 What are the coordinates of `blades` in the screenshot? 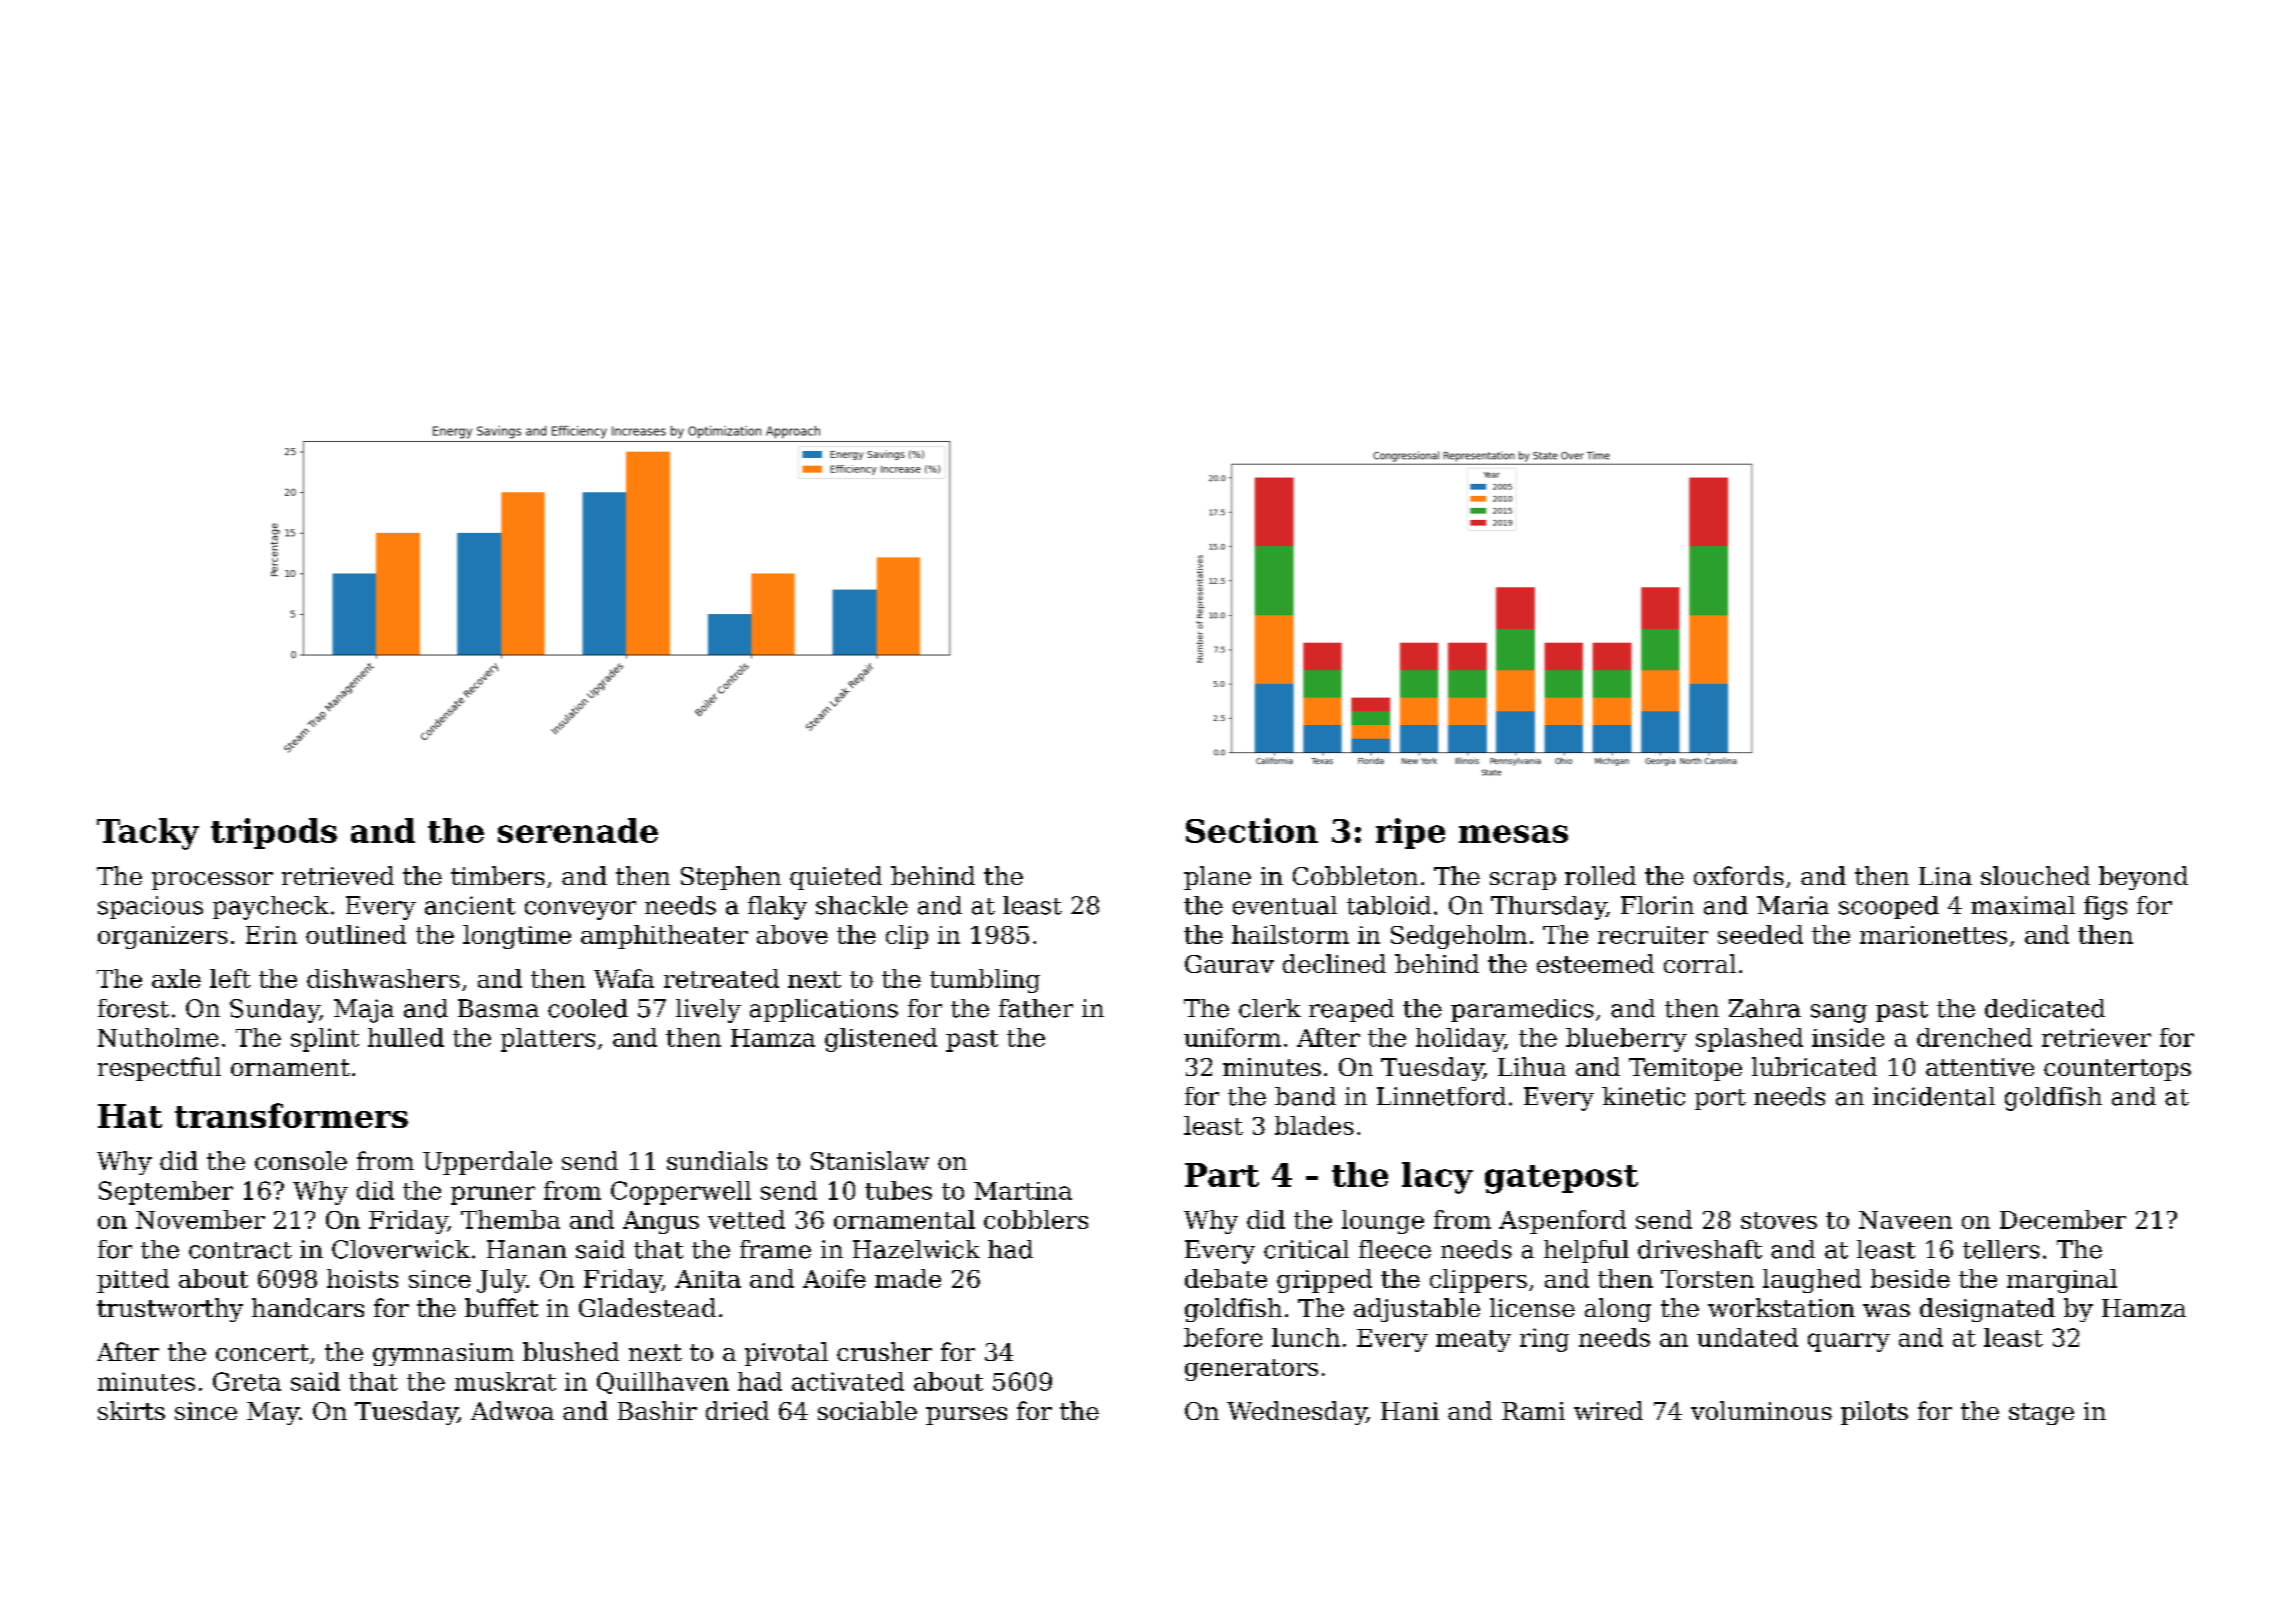 It's located at (1314, 1125).
